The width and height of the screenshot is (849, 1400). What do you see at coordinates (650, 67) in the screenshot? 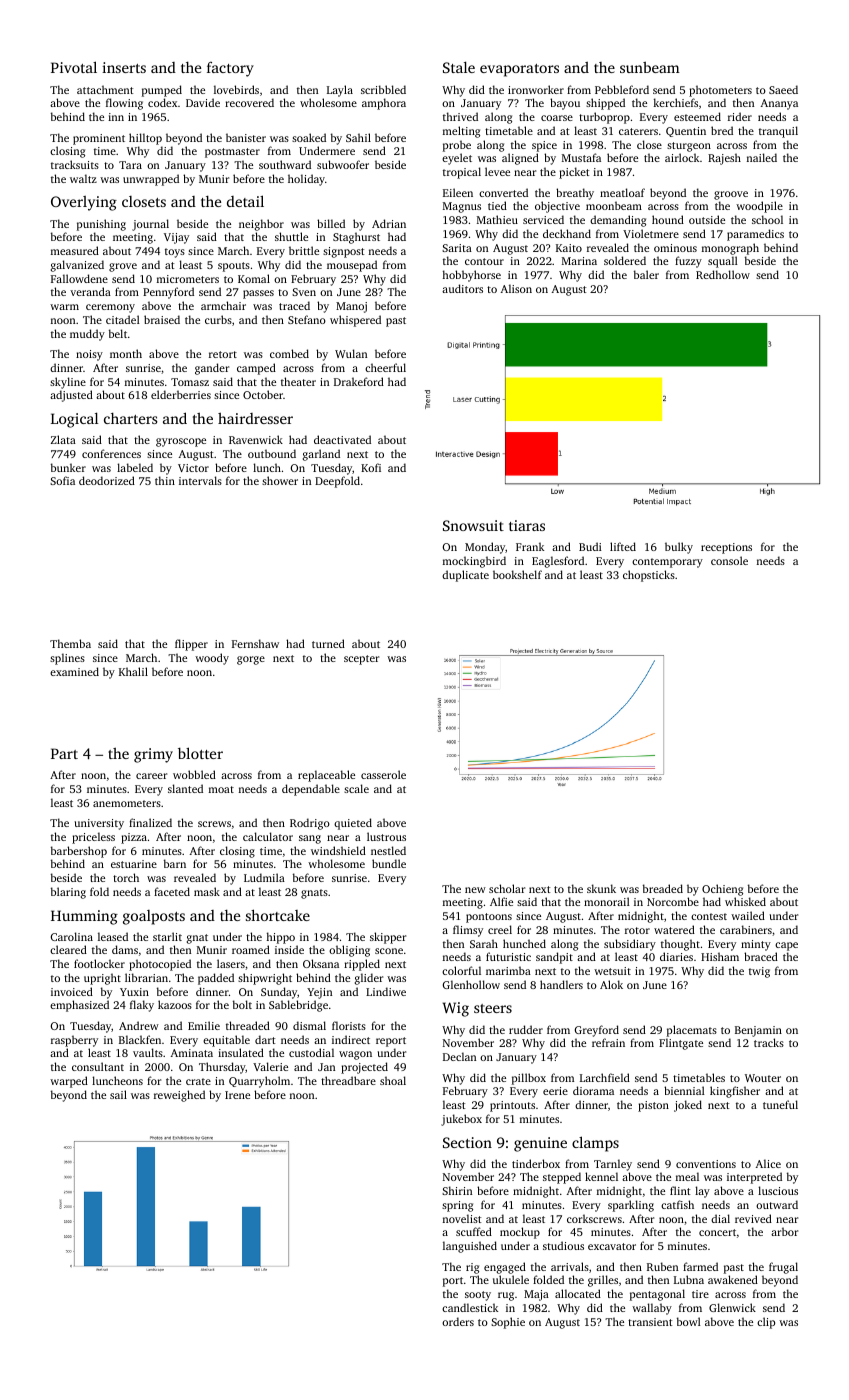
I see `sunbeam` at bounding box center [650, 67].
